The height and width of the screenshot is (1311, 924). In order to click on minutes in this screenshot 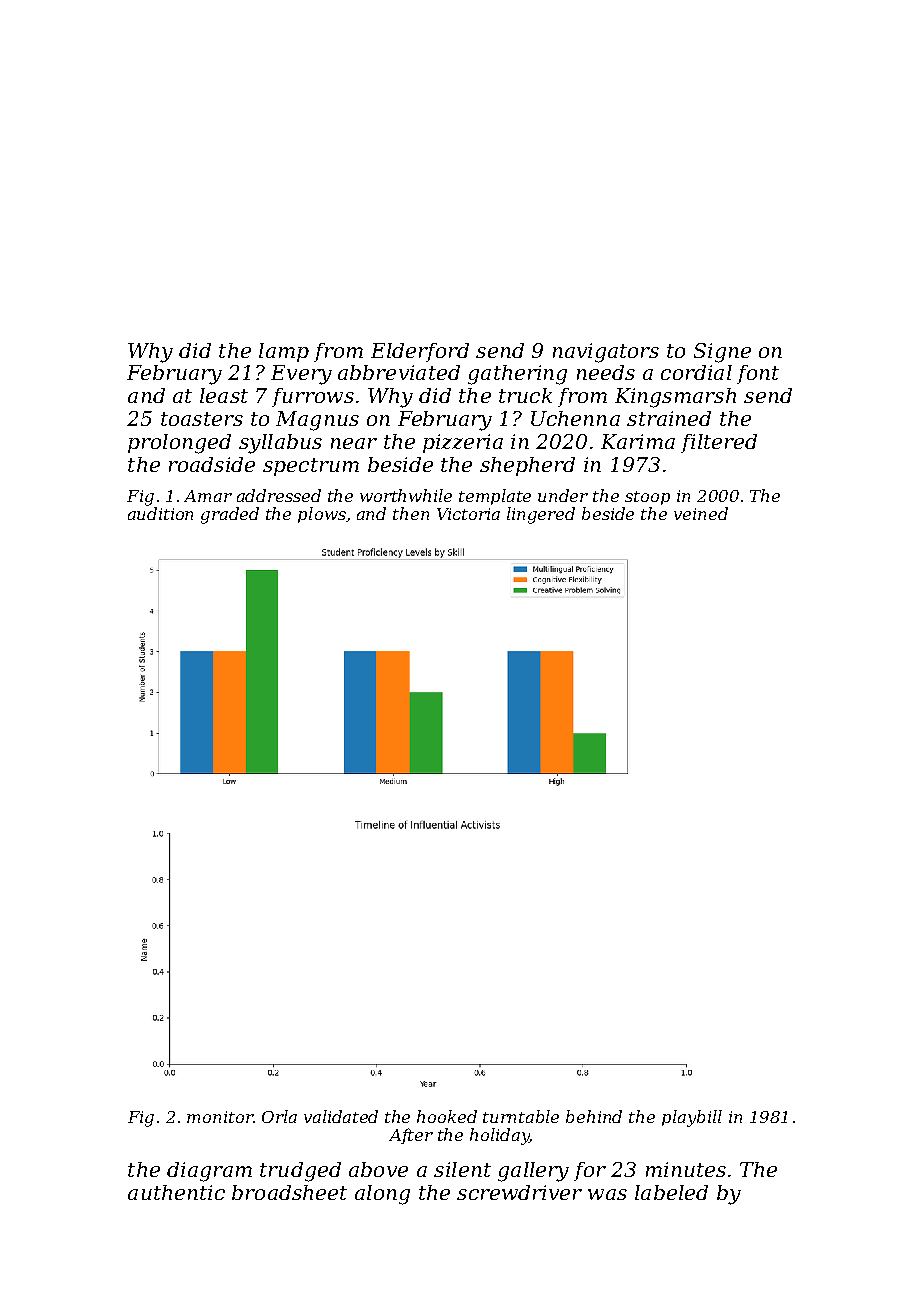, I will do `click(686, 1169)`.
